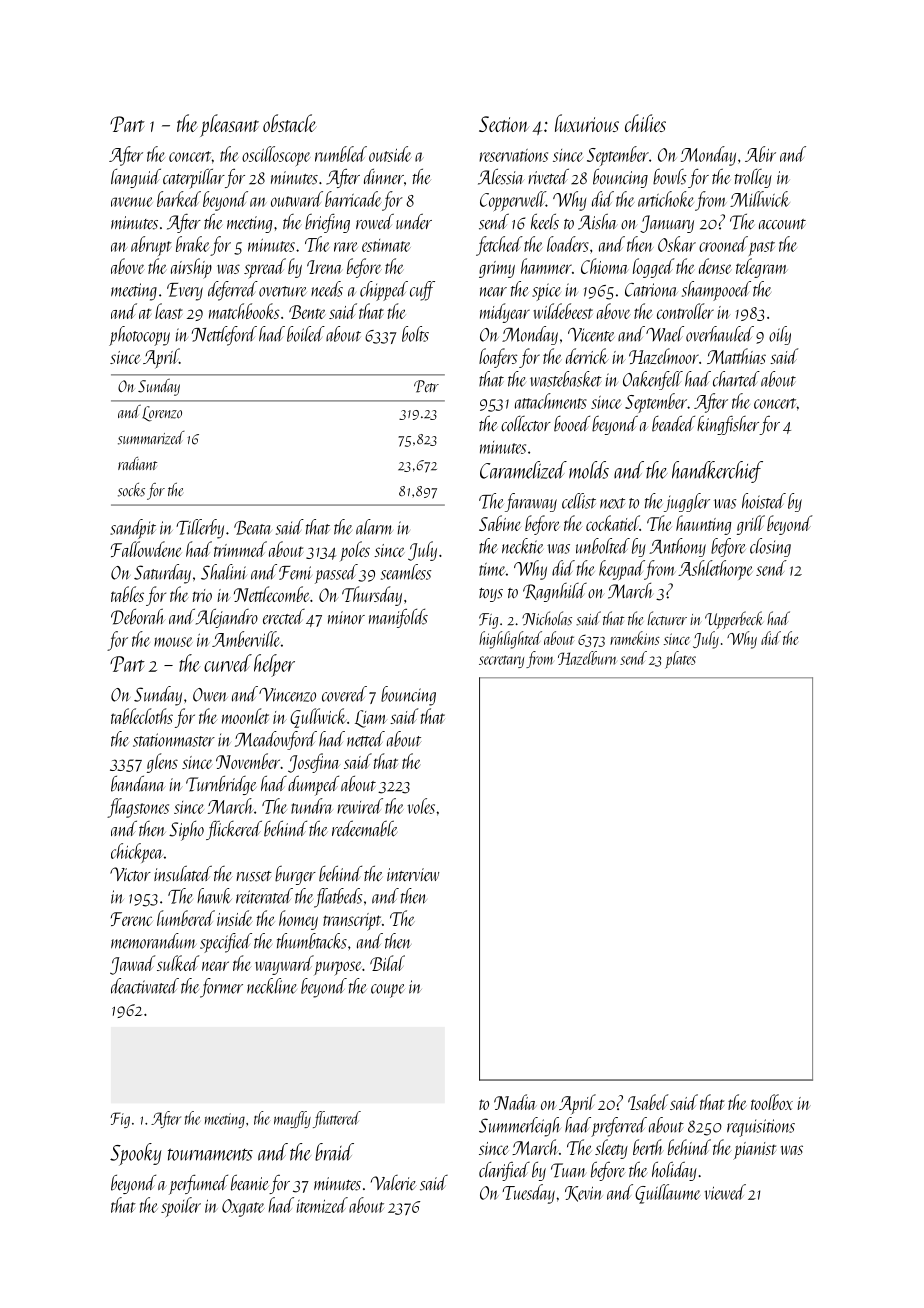  I want to click on unbolted, so click(603, 546).
